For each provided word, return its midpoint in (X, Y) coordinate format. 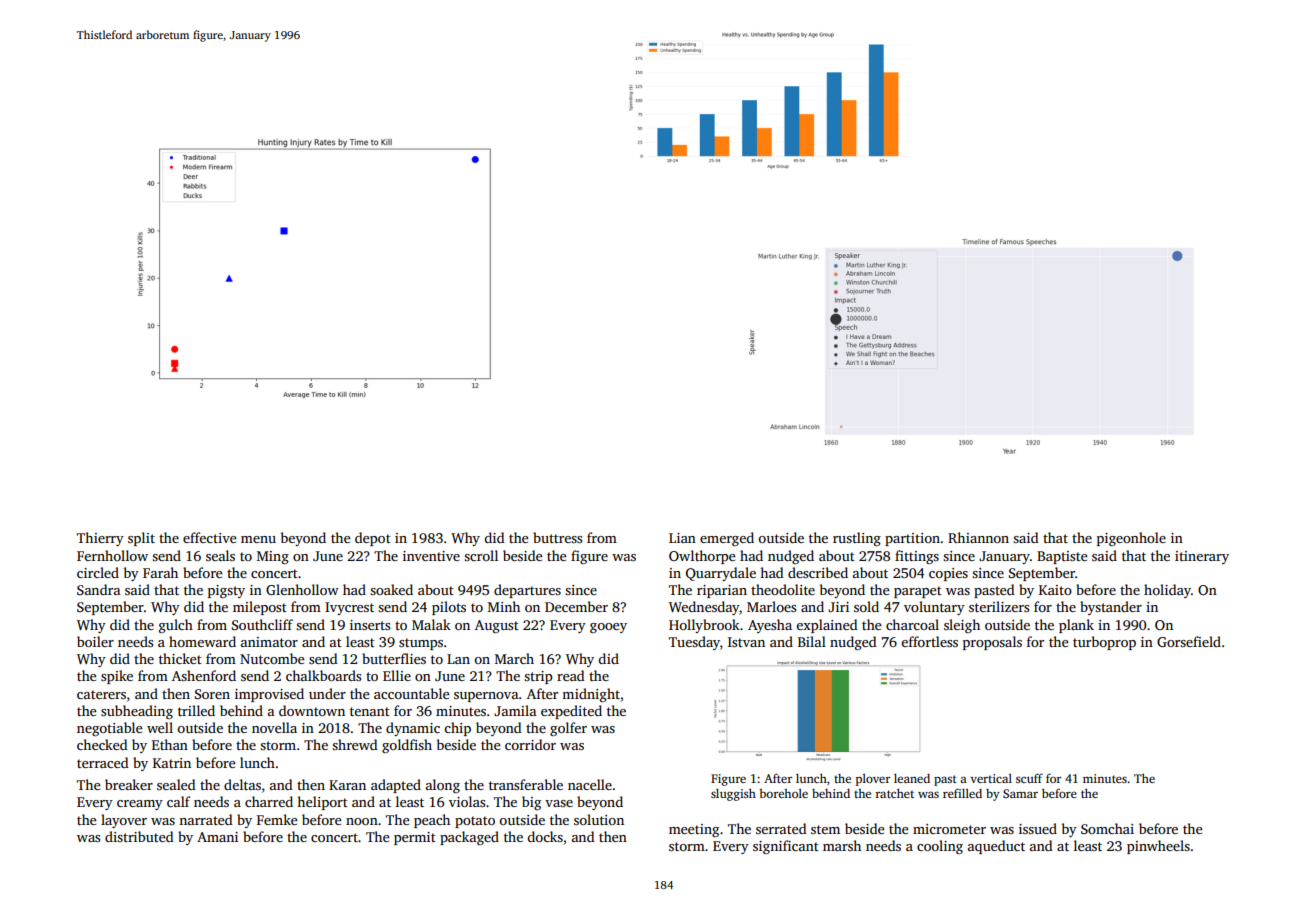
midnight (591, 695)
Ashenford (204, 675)
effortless (929, 641)
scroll (481, 555)
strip (538, 677)
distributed (139, 836)
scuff (1029, 778)
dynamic (413, 729)
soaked (391, 589)
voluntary (934, 608)
